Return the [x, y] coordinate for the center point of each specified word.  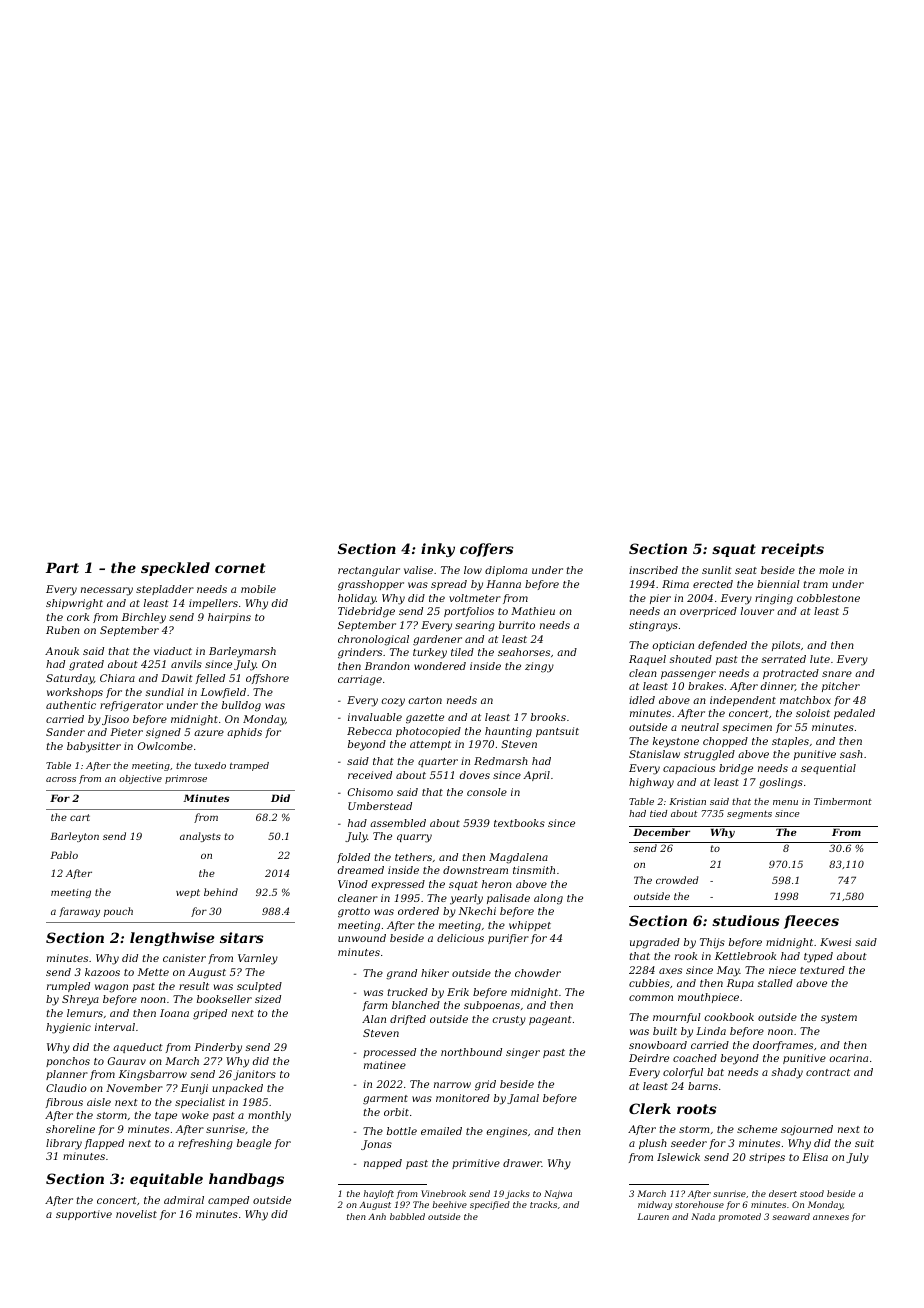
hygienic [68, 1028]
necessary [107, 591]
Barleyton [74, 837]
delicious [460, 938]
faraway [79, 912]
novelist [136, 1214]
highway [651, 783]
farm [375, 1006]
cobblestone [828, 598]
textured [822, 970]
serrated [783, 659]
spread [449, 585]
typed [818, 957]
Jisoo [115, 720]
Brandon [387, 666]
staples [790, 742]
